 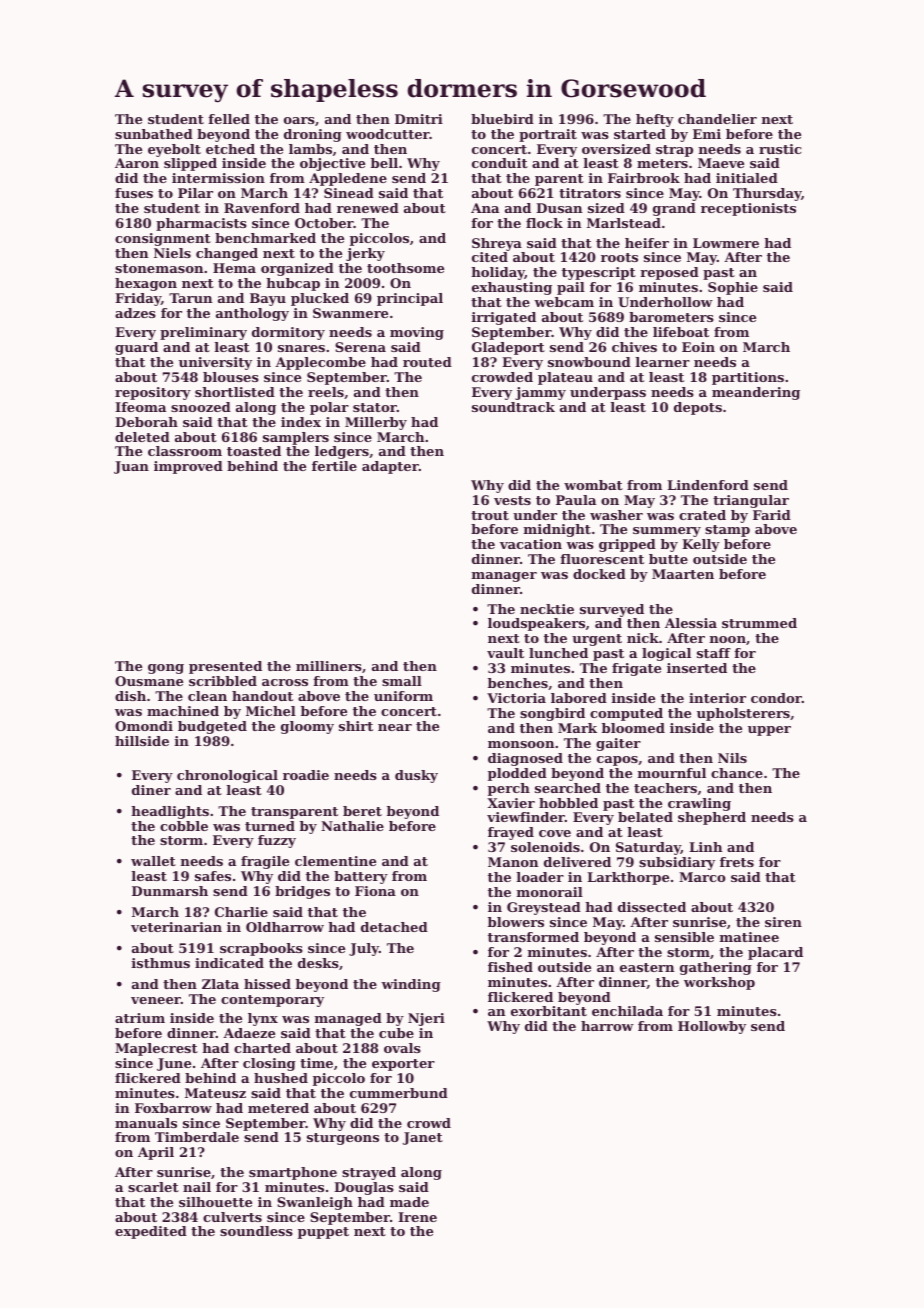 What do you see at coordinates (140, 1018) in the screenshot?
I see `atrium` at bounding box center [140, 1018].
